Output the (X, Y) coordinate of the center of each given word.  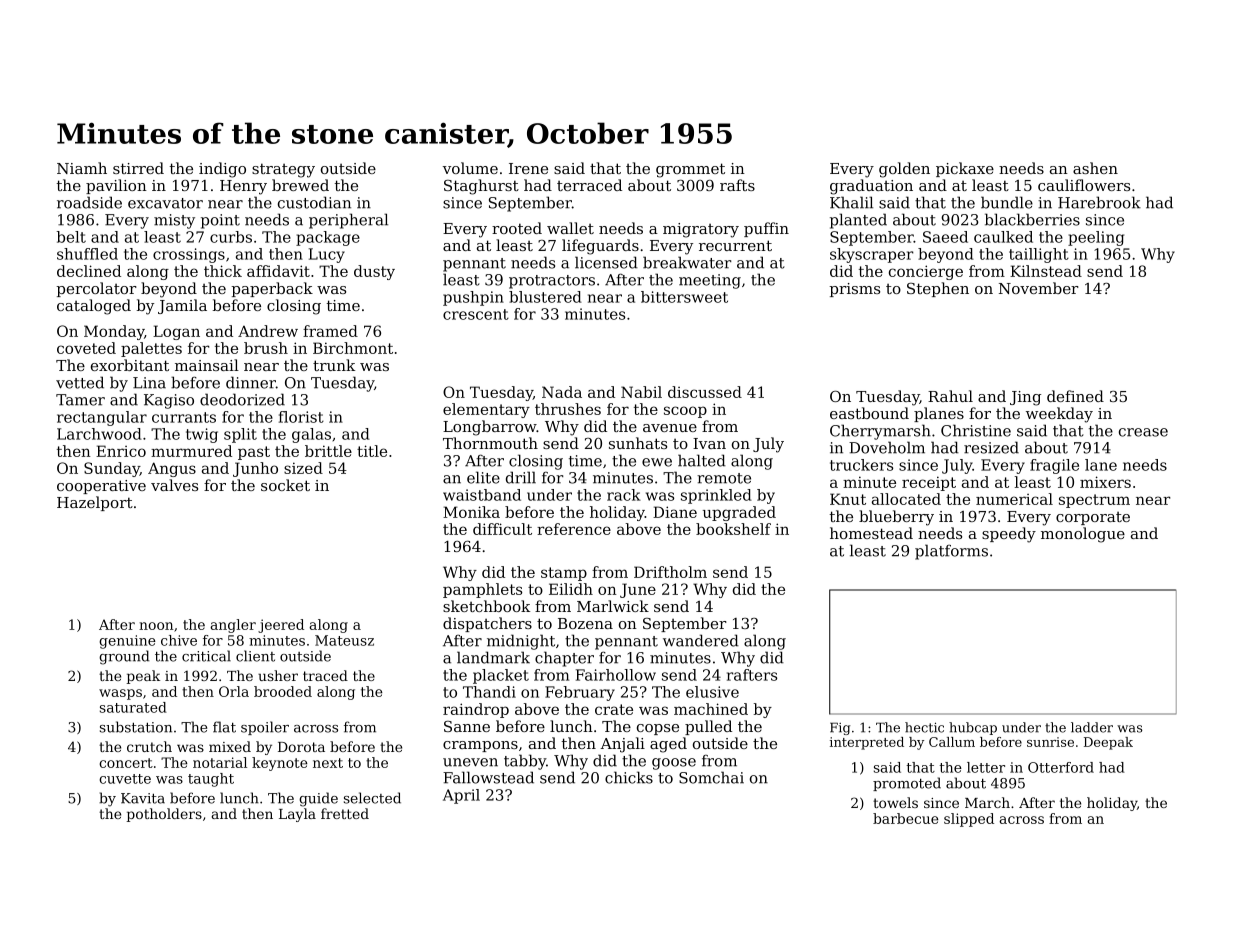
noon (156, 626)
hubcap (973, 728)
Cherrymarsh (880, 432)
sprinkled (716, 496)
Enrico (121, 451)
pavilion (116, 186)
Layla (297, 815)
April (461, 796)
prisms (854, 290)
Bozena (585, 623)
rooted (517, 228)
